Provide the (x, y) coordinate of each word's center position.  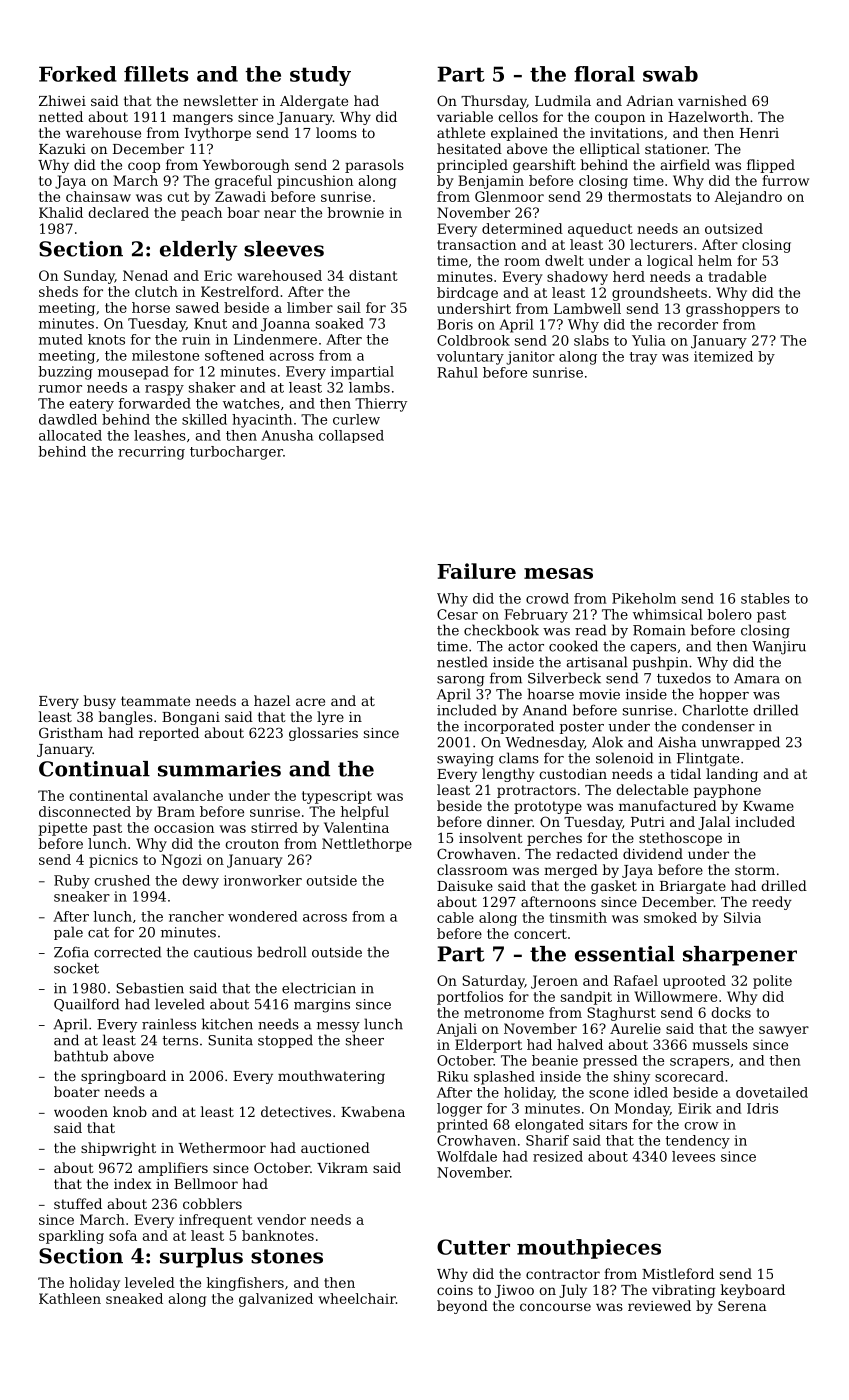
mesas (558, 573)
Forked (78, 74)
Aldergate (314, 102)
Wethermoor (222, 1147)
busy (100, 702)
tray (643, 358)
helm (715, 260)
